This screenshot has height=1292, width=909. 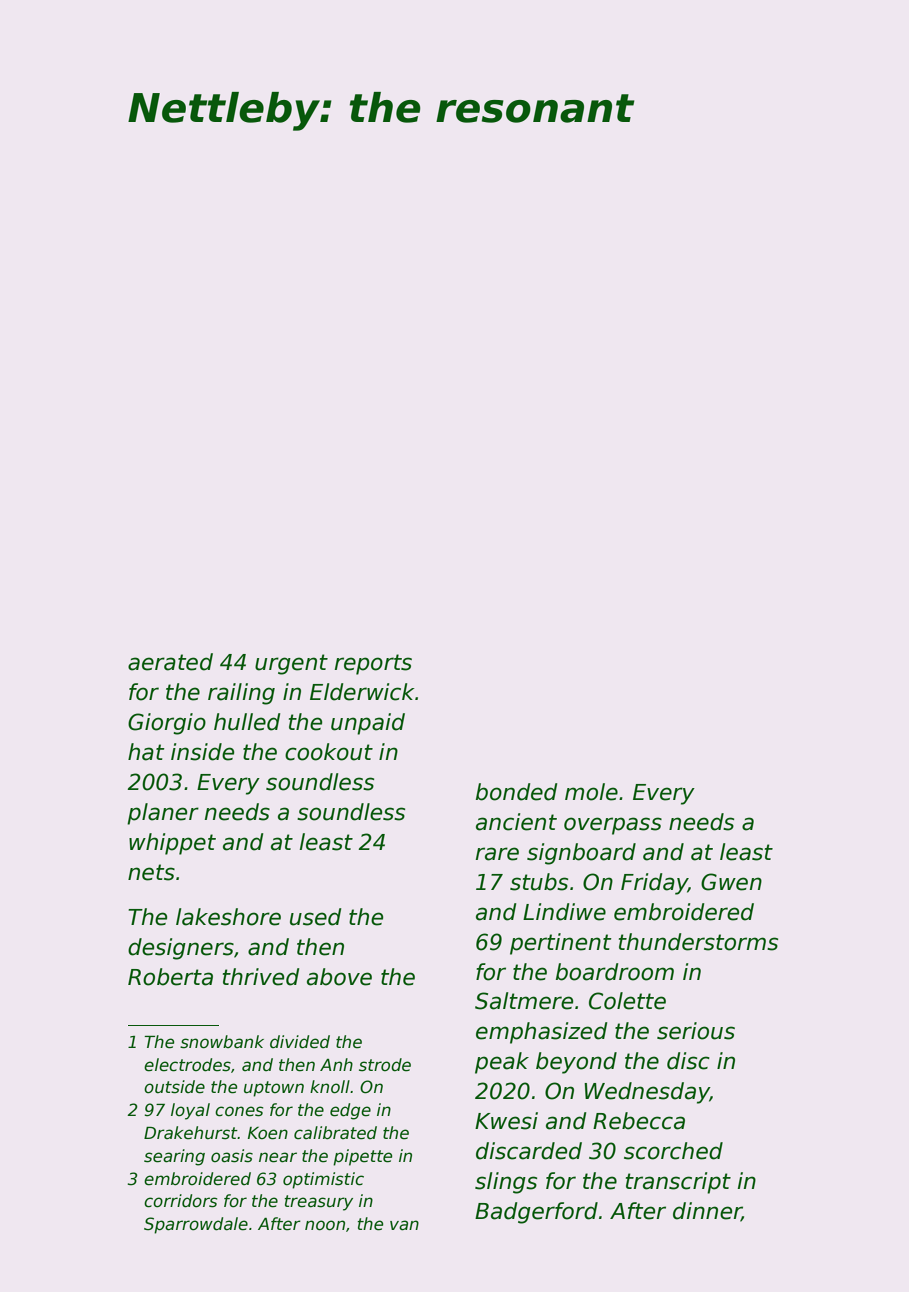 What do you see at coordinates (362, 692) in the screenshot?
I see `Elderwick` at bounding box center [362, 692].
